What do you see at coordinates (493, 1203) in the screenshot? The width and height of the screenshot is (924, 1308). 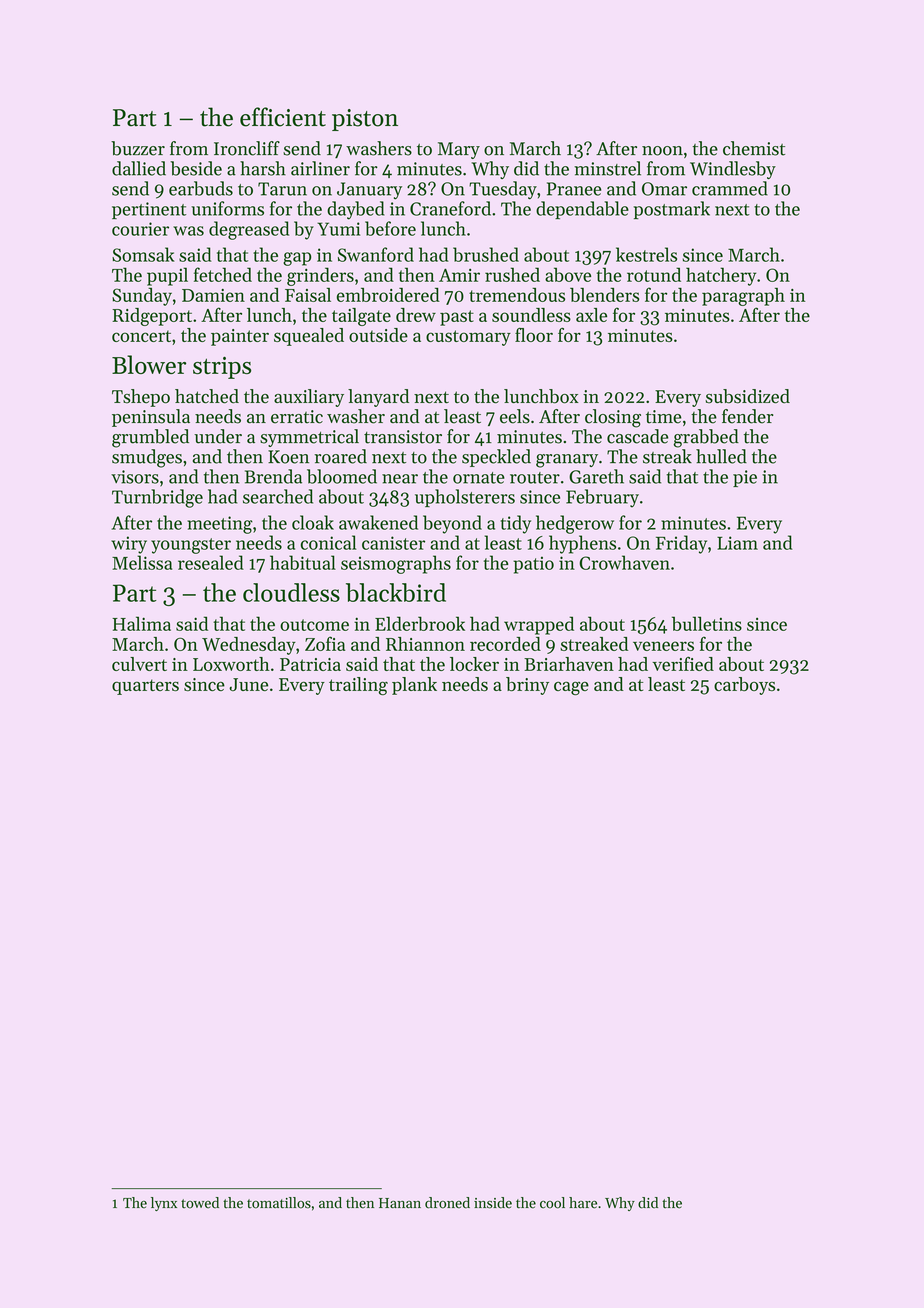 I see `inside` at bounding box center [493, 1203].
